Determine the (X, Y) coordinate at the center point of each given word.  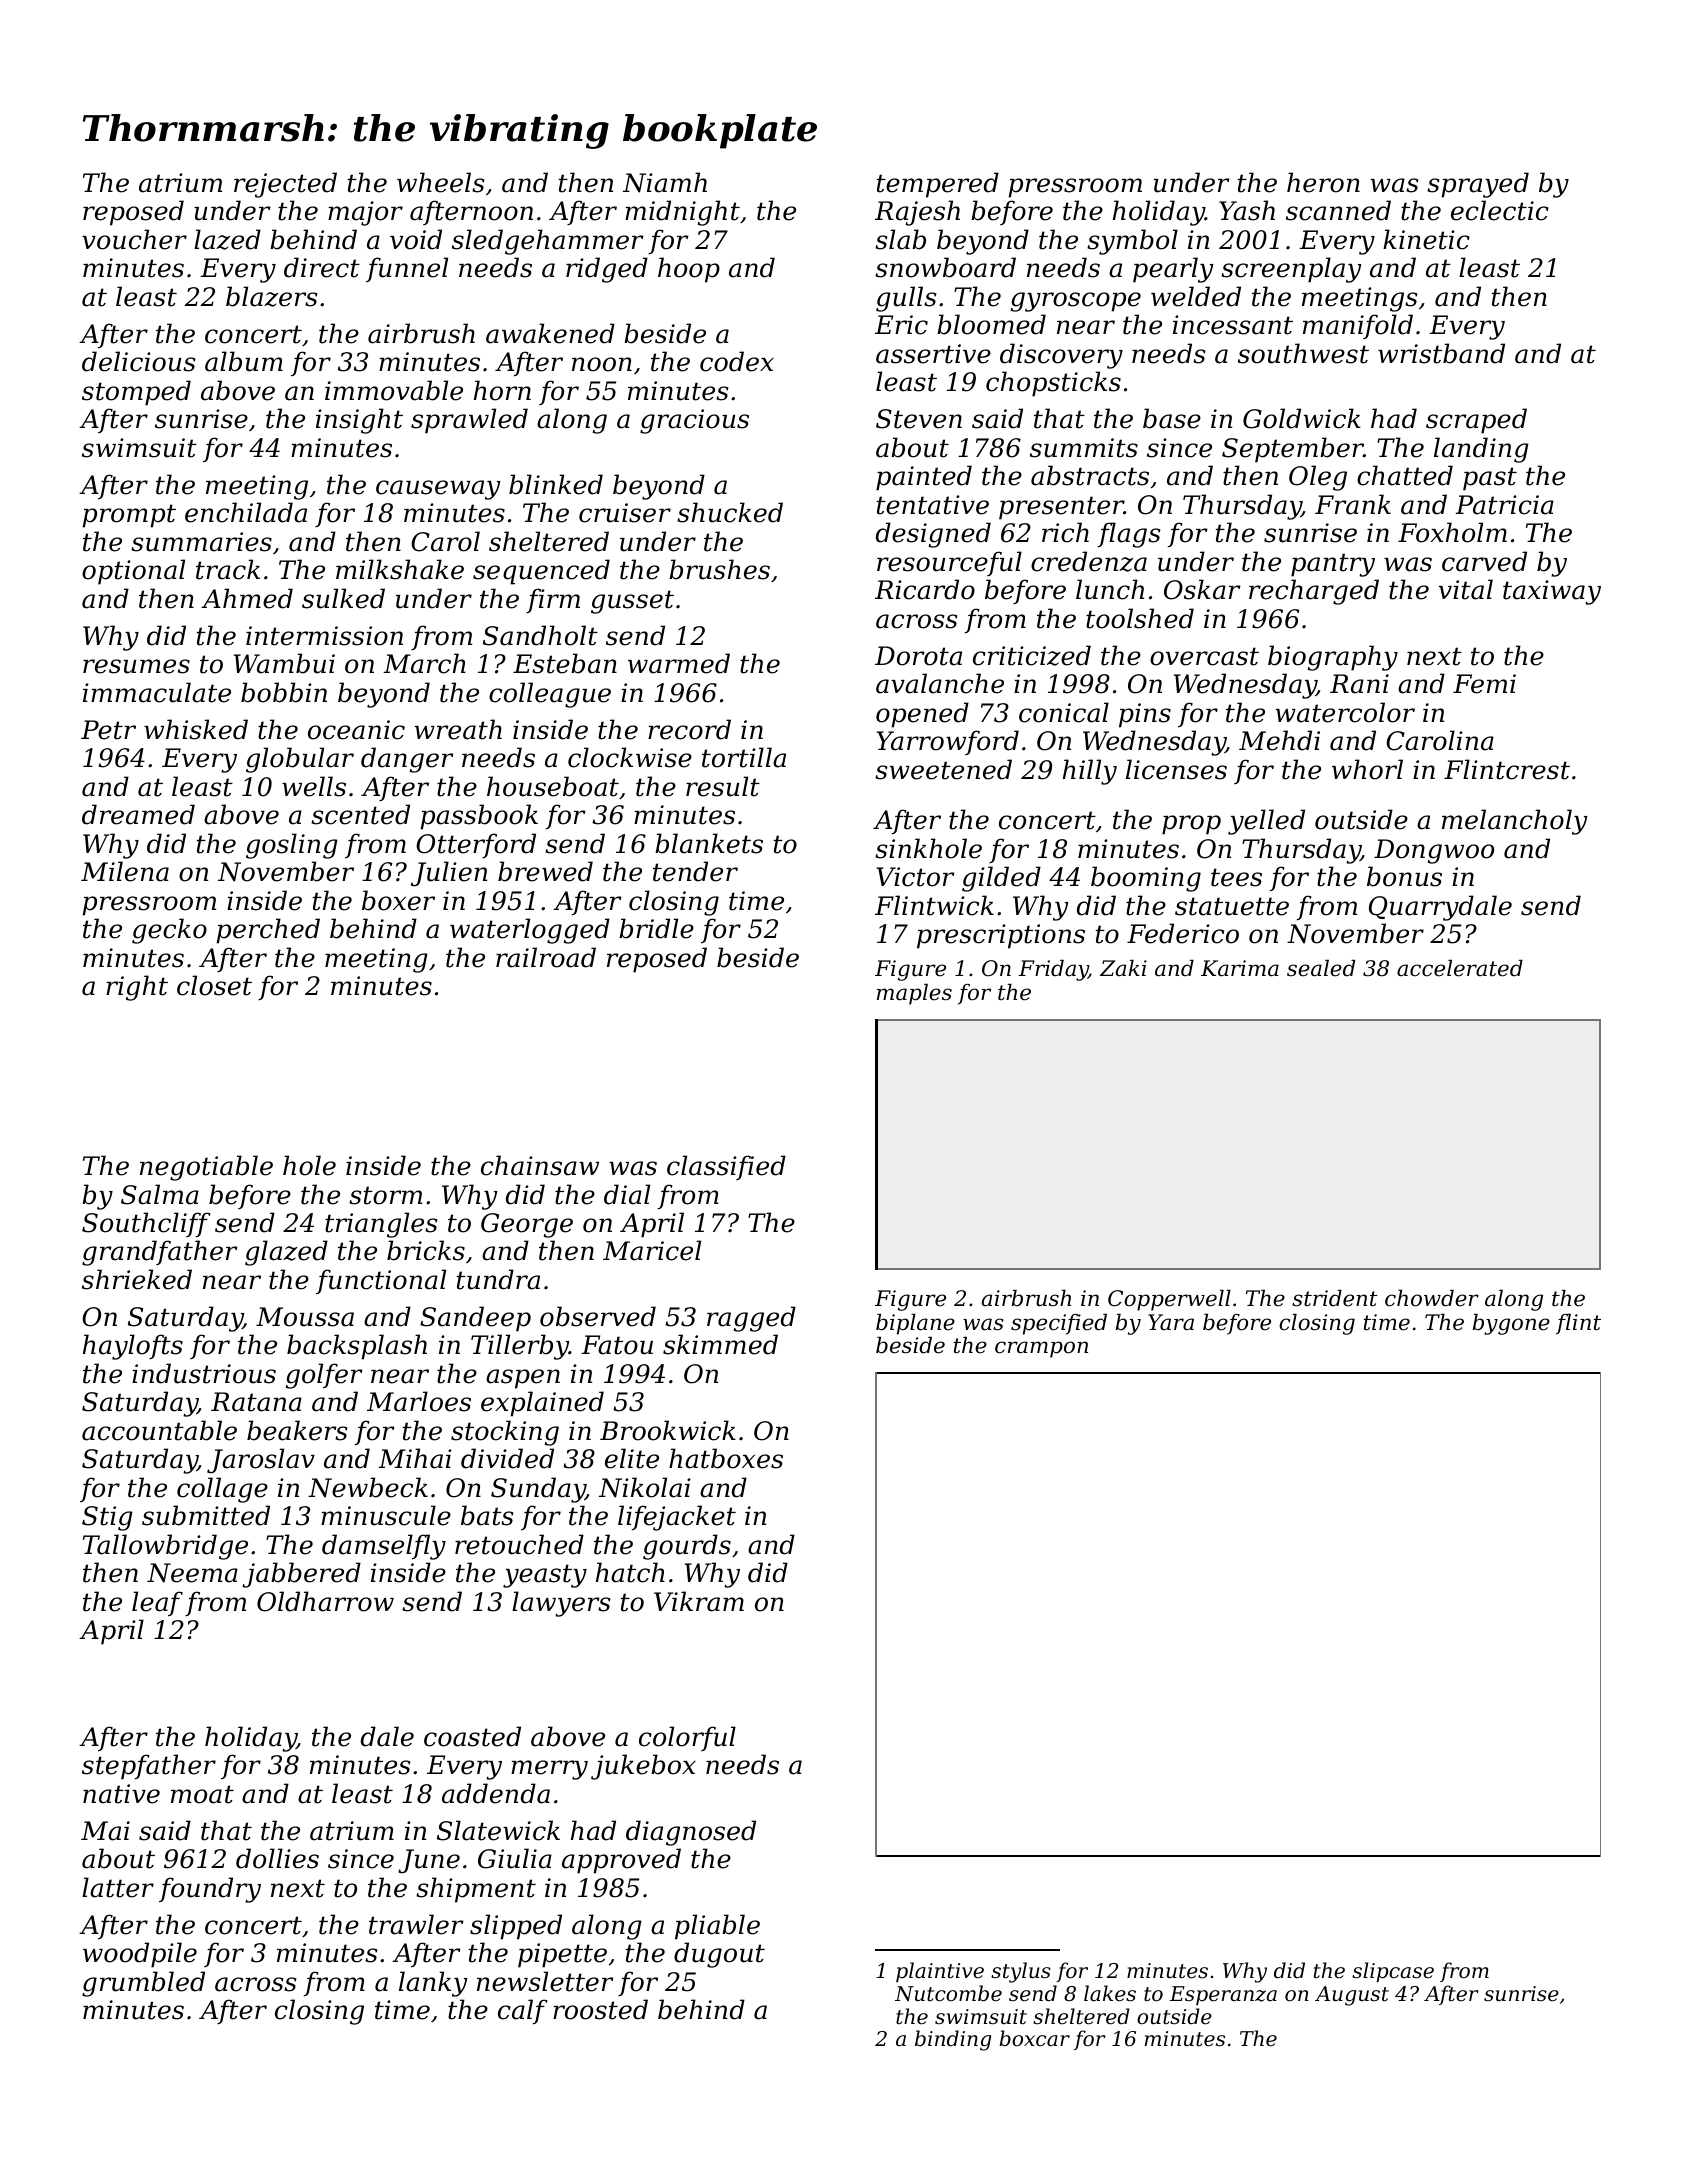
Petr (108, 730)
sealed (1321, 968)
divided (507, 1458)
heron (1323, 182)
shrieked (137, 1279)
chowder (1432, 1298)
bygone (1511, 1324)
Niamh (665, 182)
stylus (1021, 1972)
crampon (1041, 1349)
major (365, 213)
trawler (416, 1924)
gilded (1001, 879)
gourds (687, 1547)
